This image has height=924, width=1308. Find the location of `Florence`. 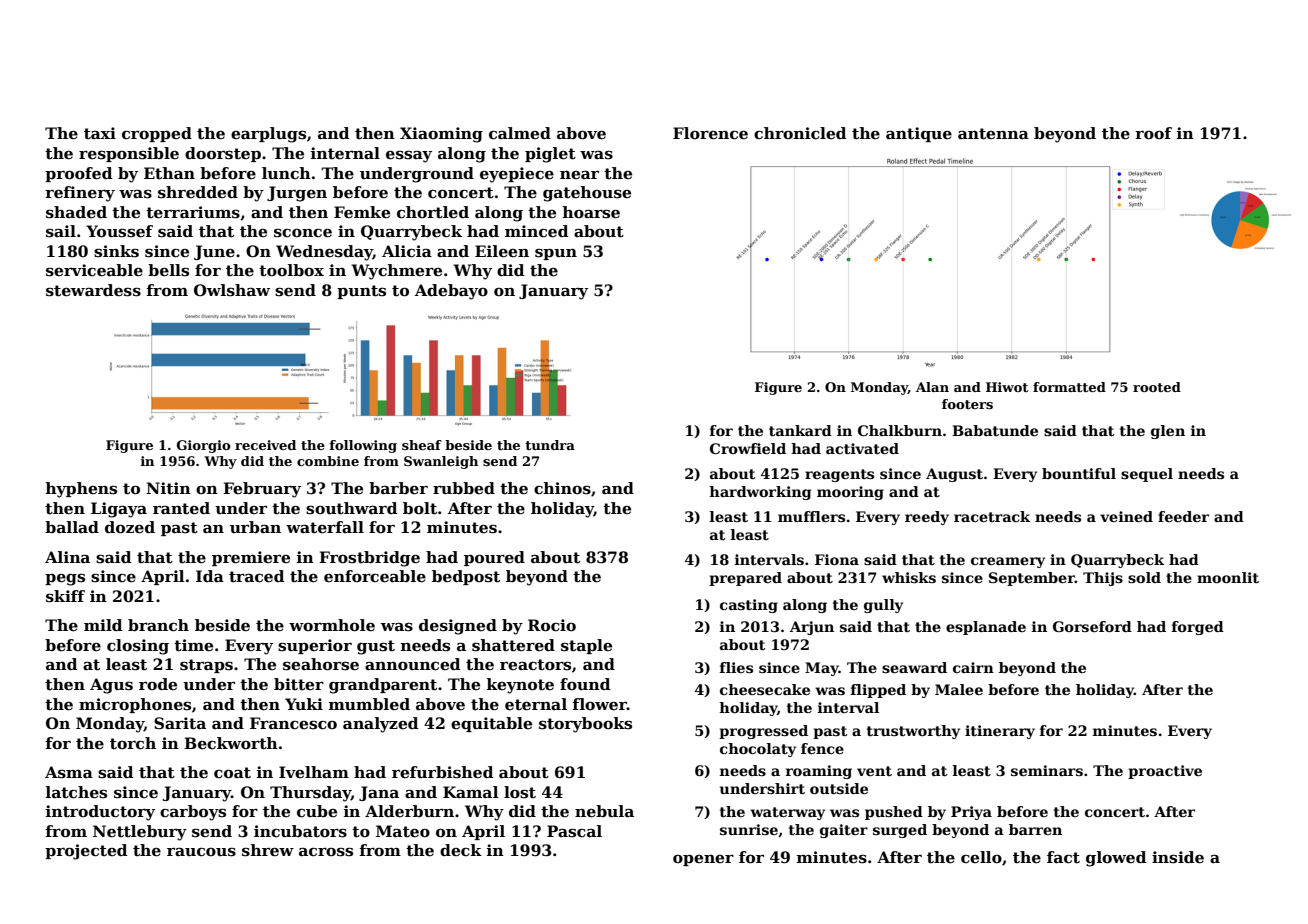

Florence is located at coordinates (710, 133).
